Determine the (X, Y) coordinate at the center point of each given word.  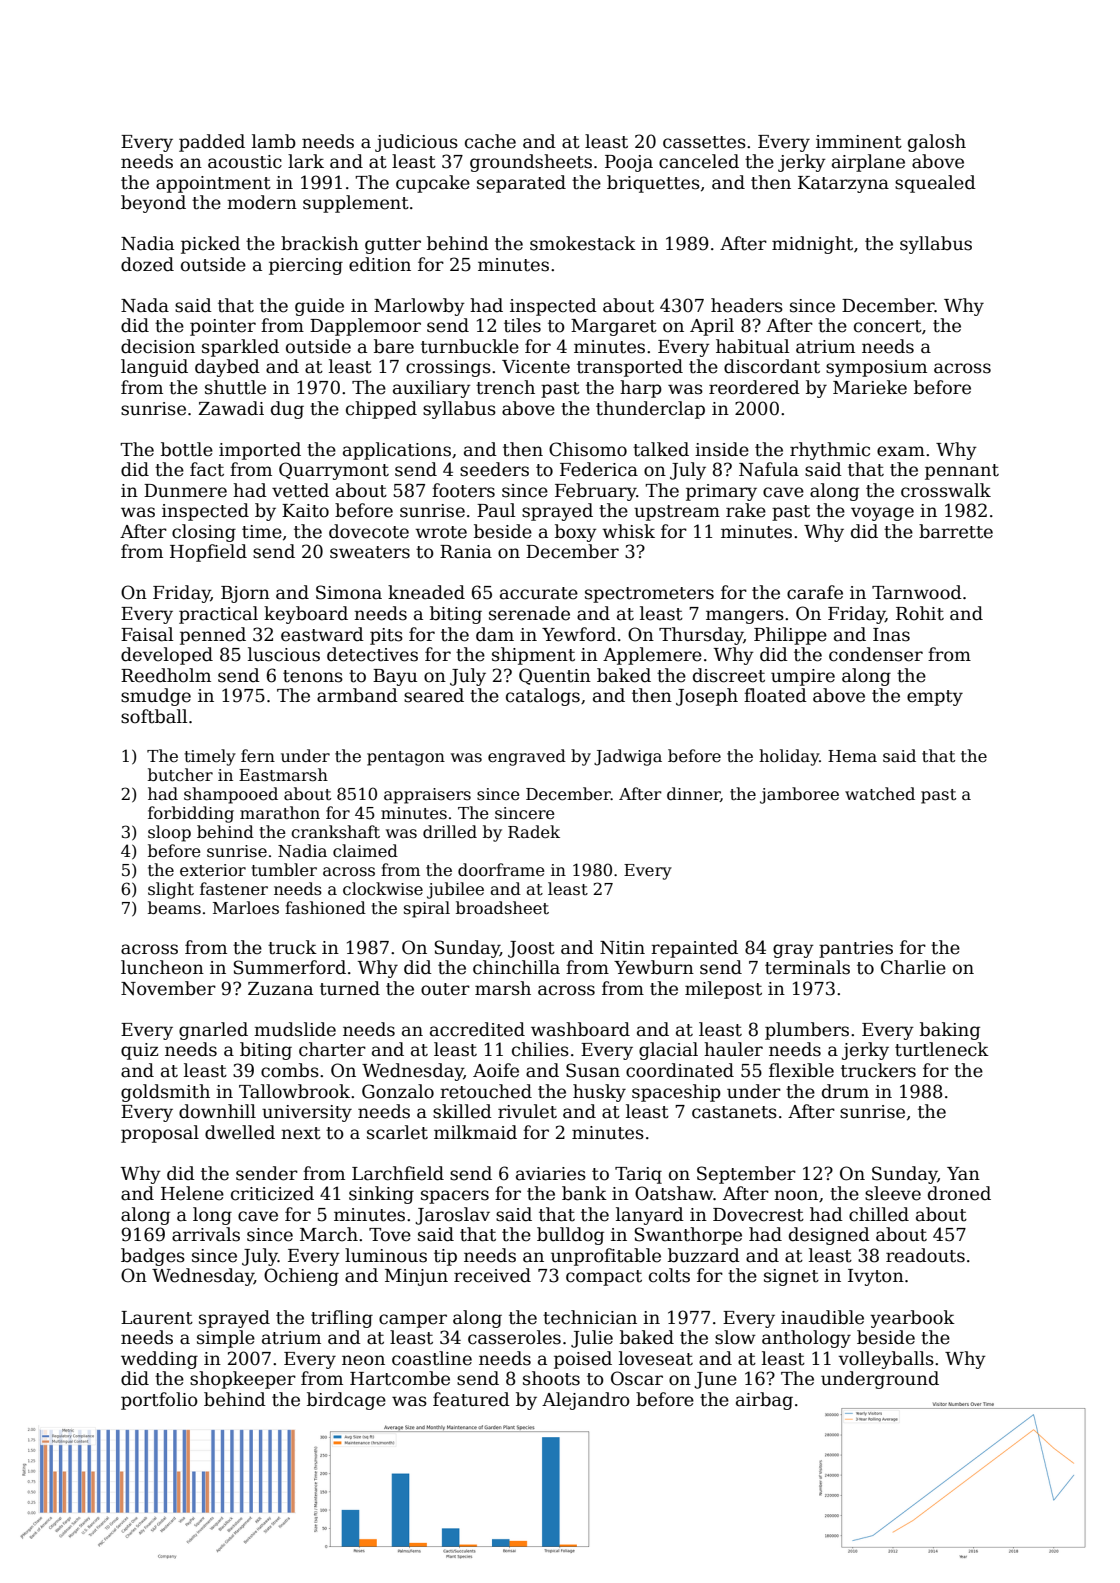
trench (505, 387)
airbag (764, 1401)
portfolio (159, 1401)
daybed (227, 368)
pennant (962, 472)
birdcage (346, 1401)
